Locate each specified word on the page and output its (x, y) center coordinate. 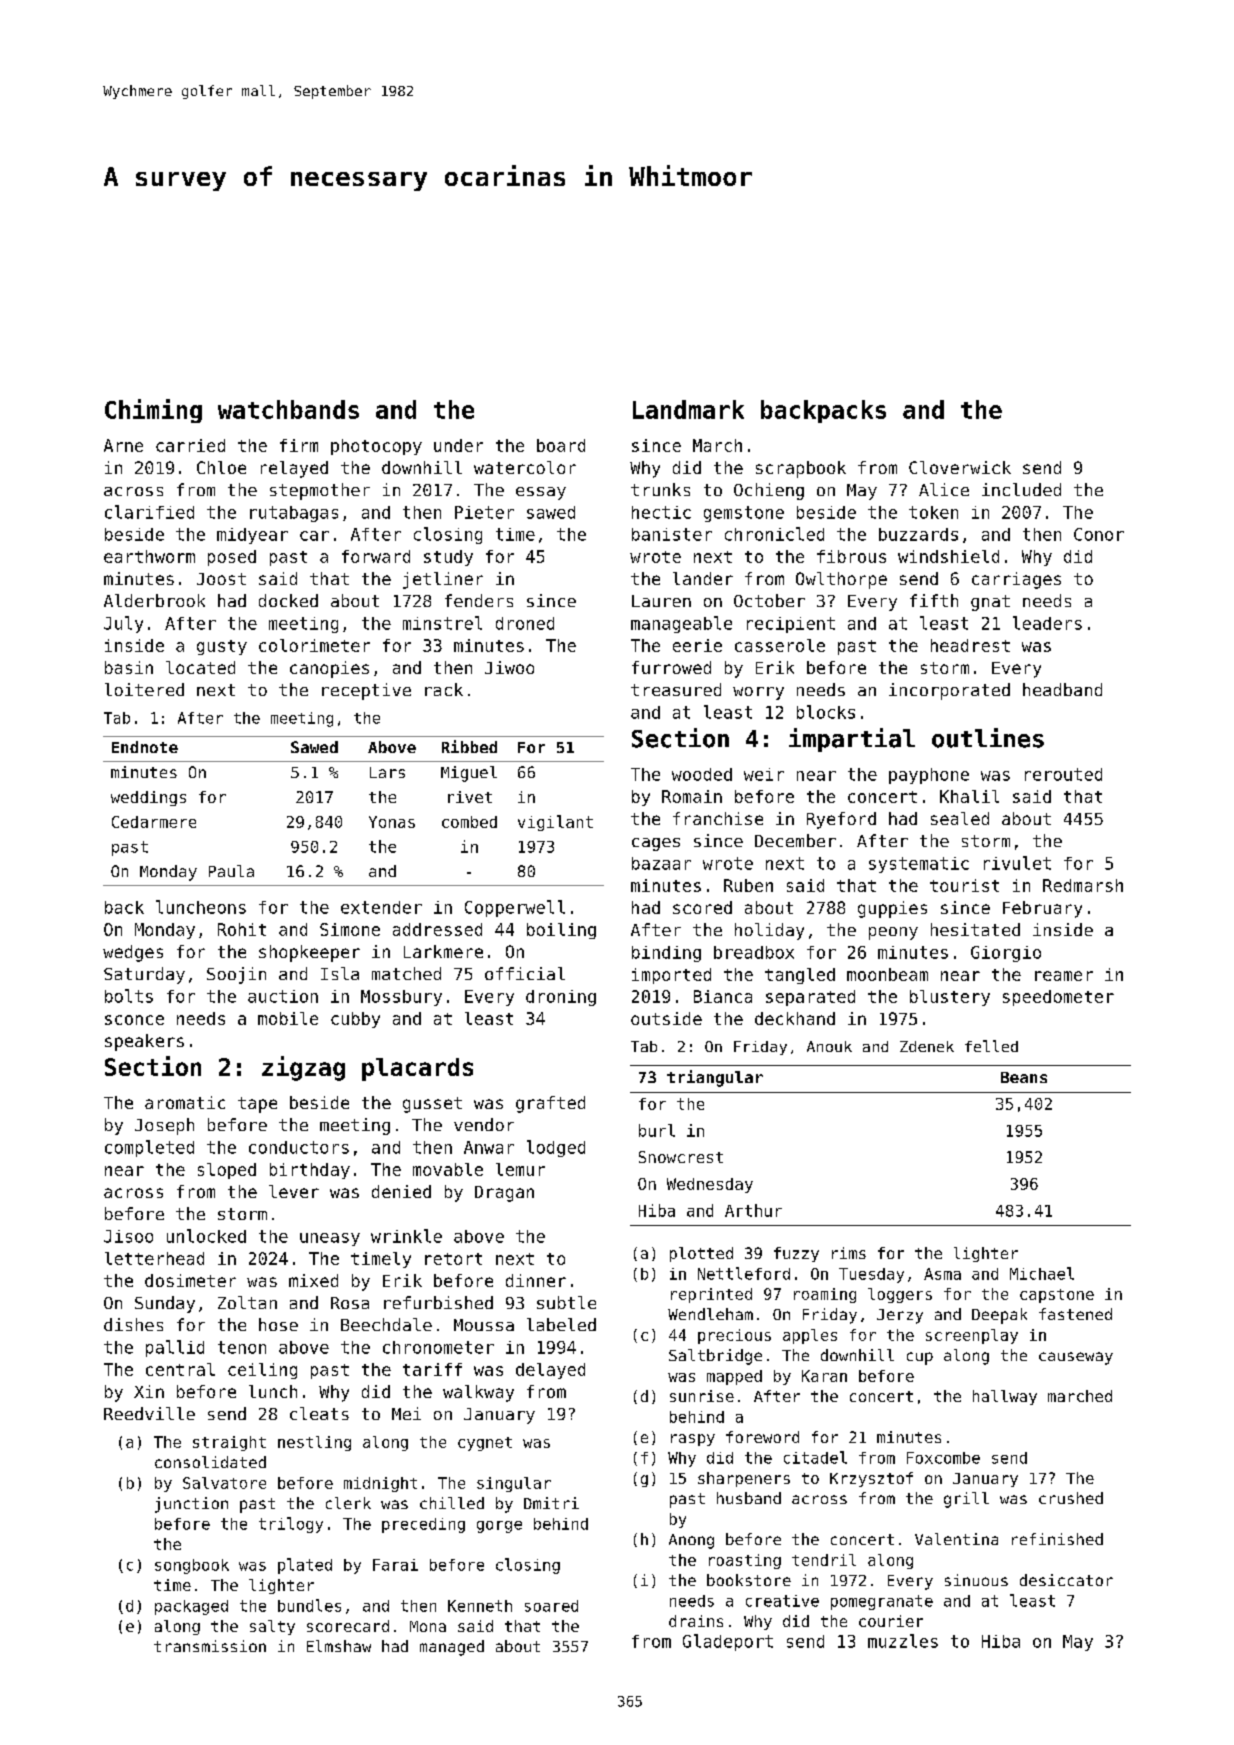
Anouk (829, 1046)
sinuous (976, 1580)
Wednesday (710, 1185)
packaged (191, 1607)
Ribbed (469, 746)
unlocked (206, 1236)
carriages (1016, 580)
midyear (252, 536)
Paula (231, 871)
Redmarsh (1083, 885)
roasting (745, 1561)
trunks (660, 489)
